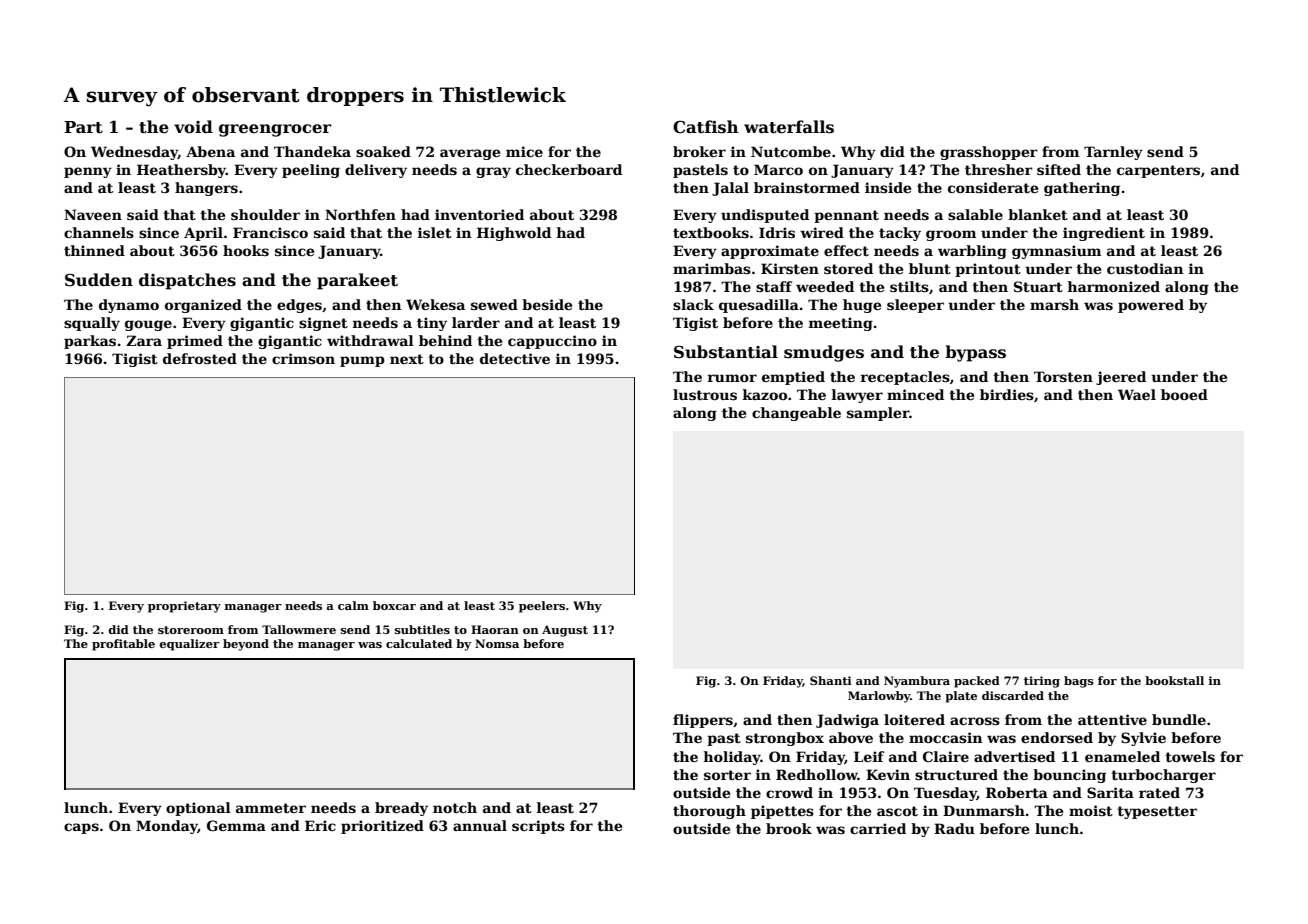 This screenshot has width=1308, height=924. I want to click on bypass, so click(975, 353).
